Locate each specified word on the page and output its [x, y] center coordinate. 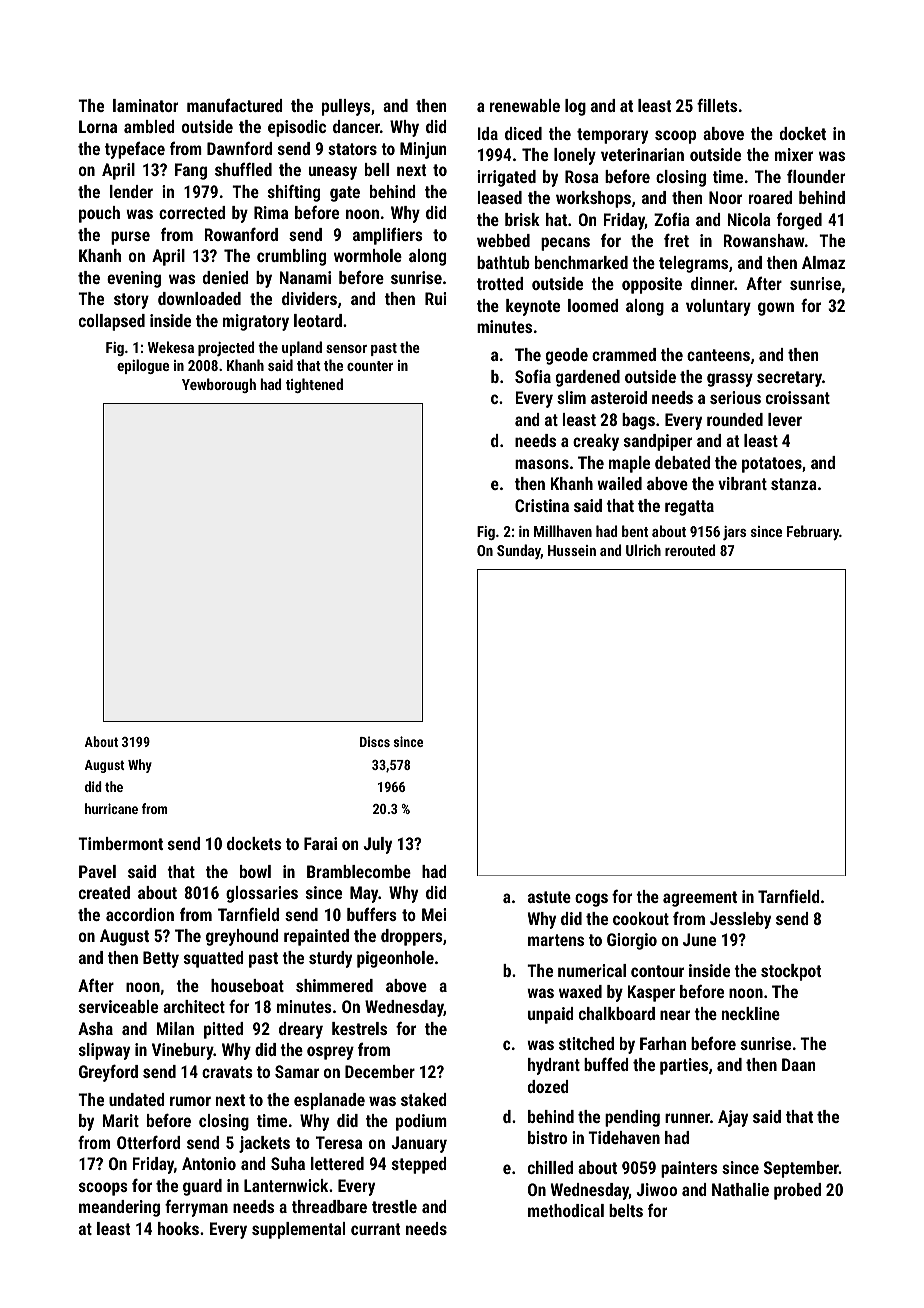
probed [797, 1191]
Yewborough [219, 385]
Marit [121, 1120]
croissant [798, 397]
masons [542, 464]
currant [375, 1229]
